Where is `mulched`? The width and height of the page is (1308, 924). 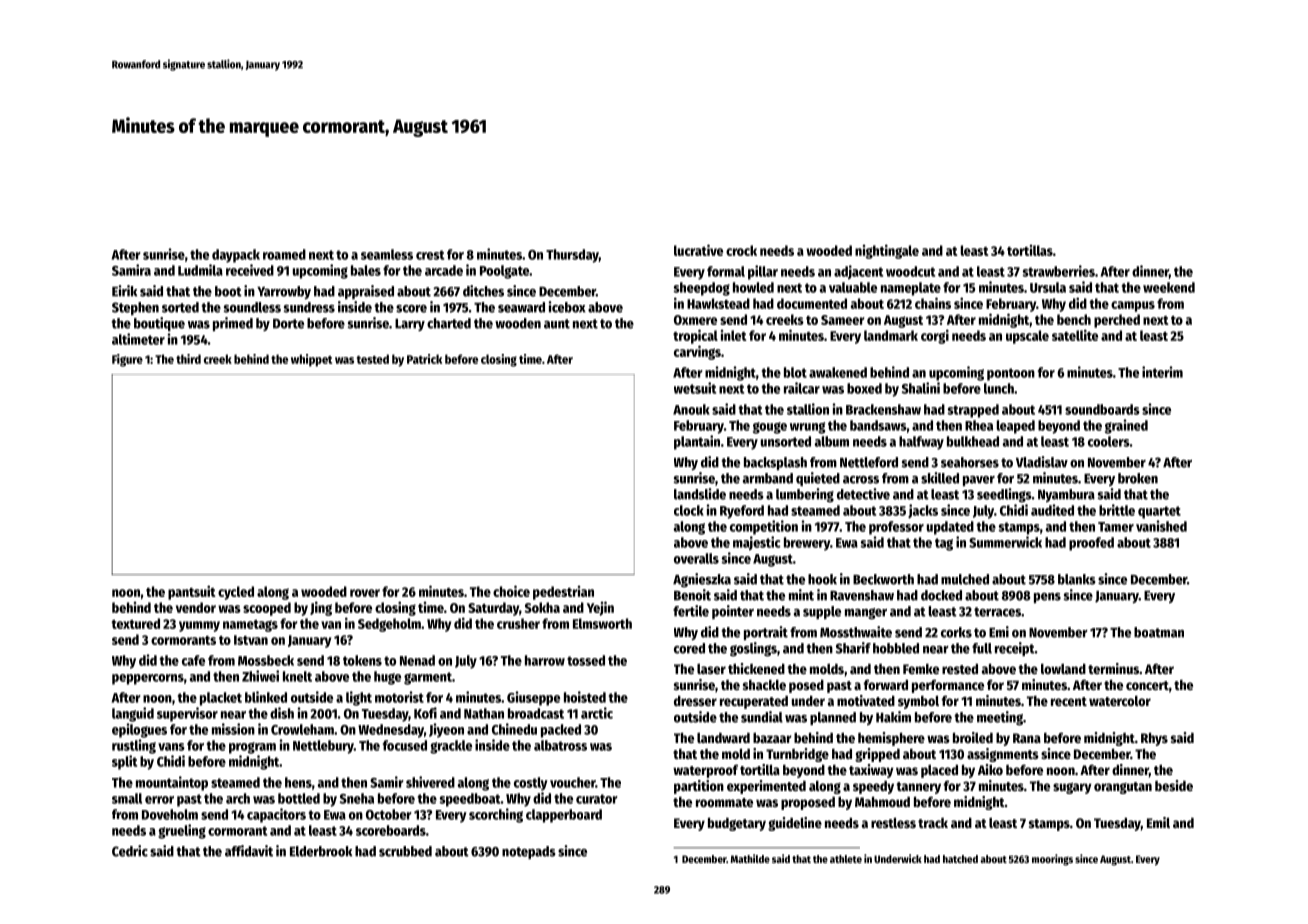 mulched is located at coordinates (965, 579).
